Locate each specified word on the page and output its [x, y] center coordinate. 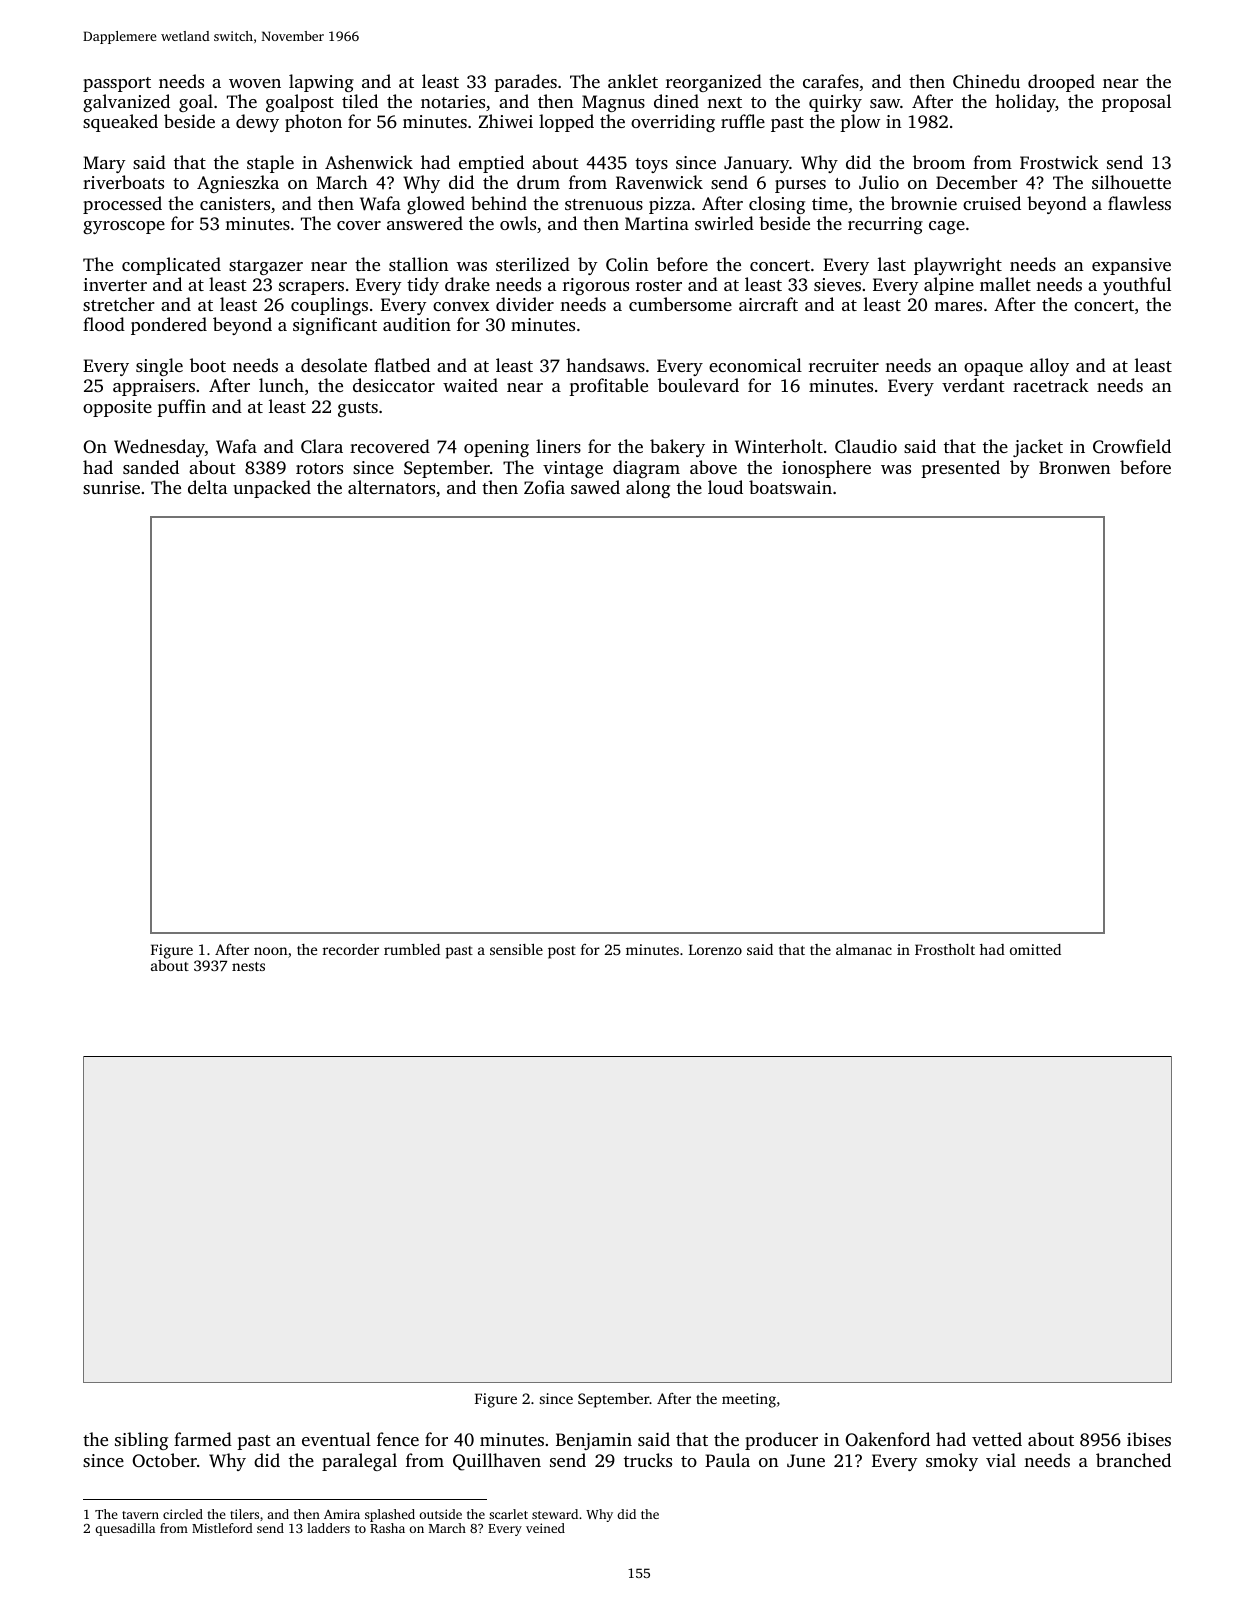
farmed [203, 1439]
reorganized [714, 83]
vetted [997, 1439]
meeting [749, 1400]
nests [248, 966]
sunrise [111, 487]
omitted [1035, 949]
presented [960, 469]
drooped [1061, 83]
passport [117, 84]
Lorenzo [715, 949]
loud [725, 487]
